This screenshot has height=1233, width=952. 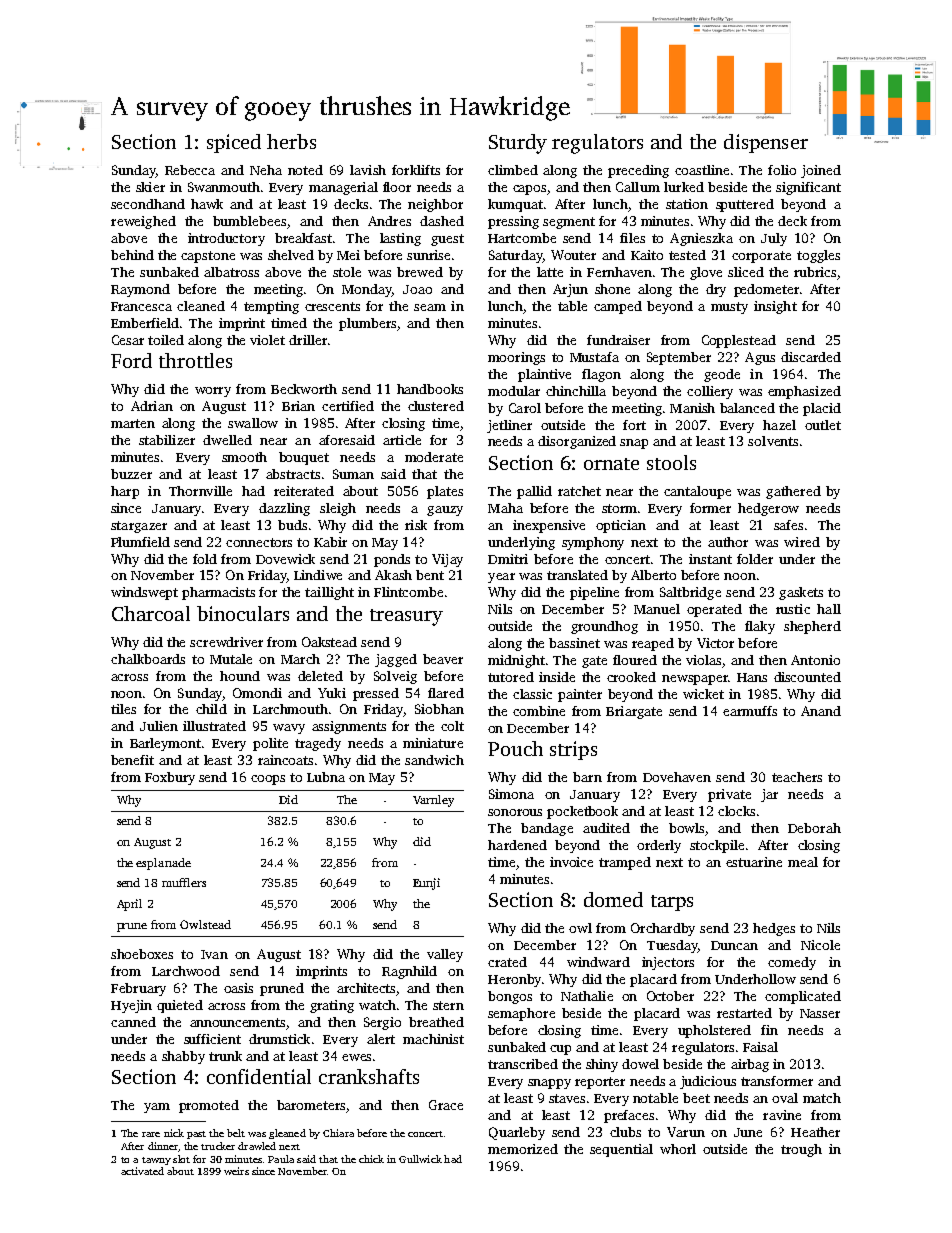 What do you see at coordinates (769, 1030) in the screenshot?
I see `fin` at bounding box center [769, 1030].
